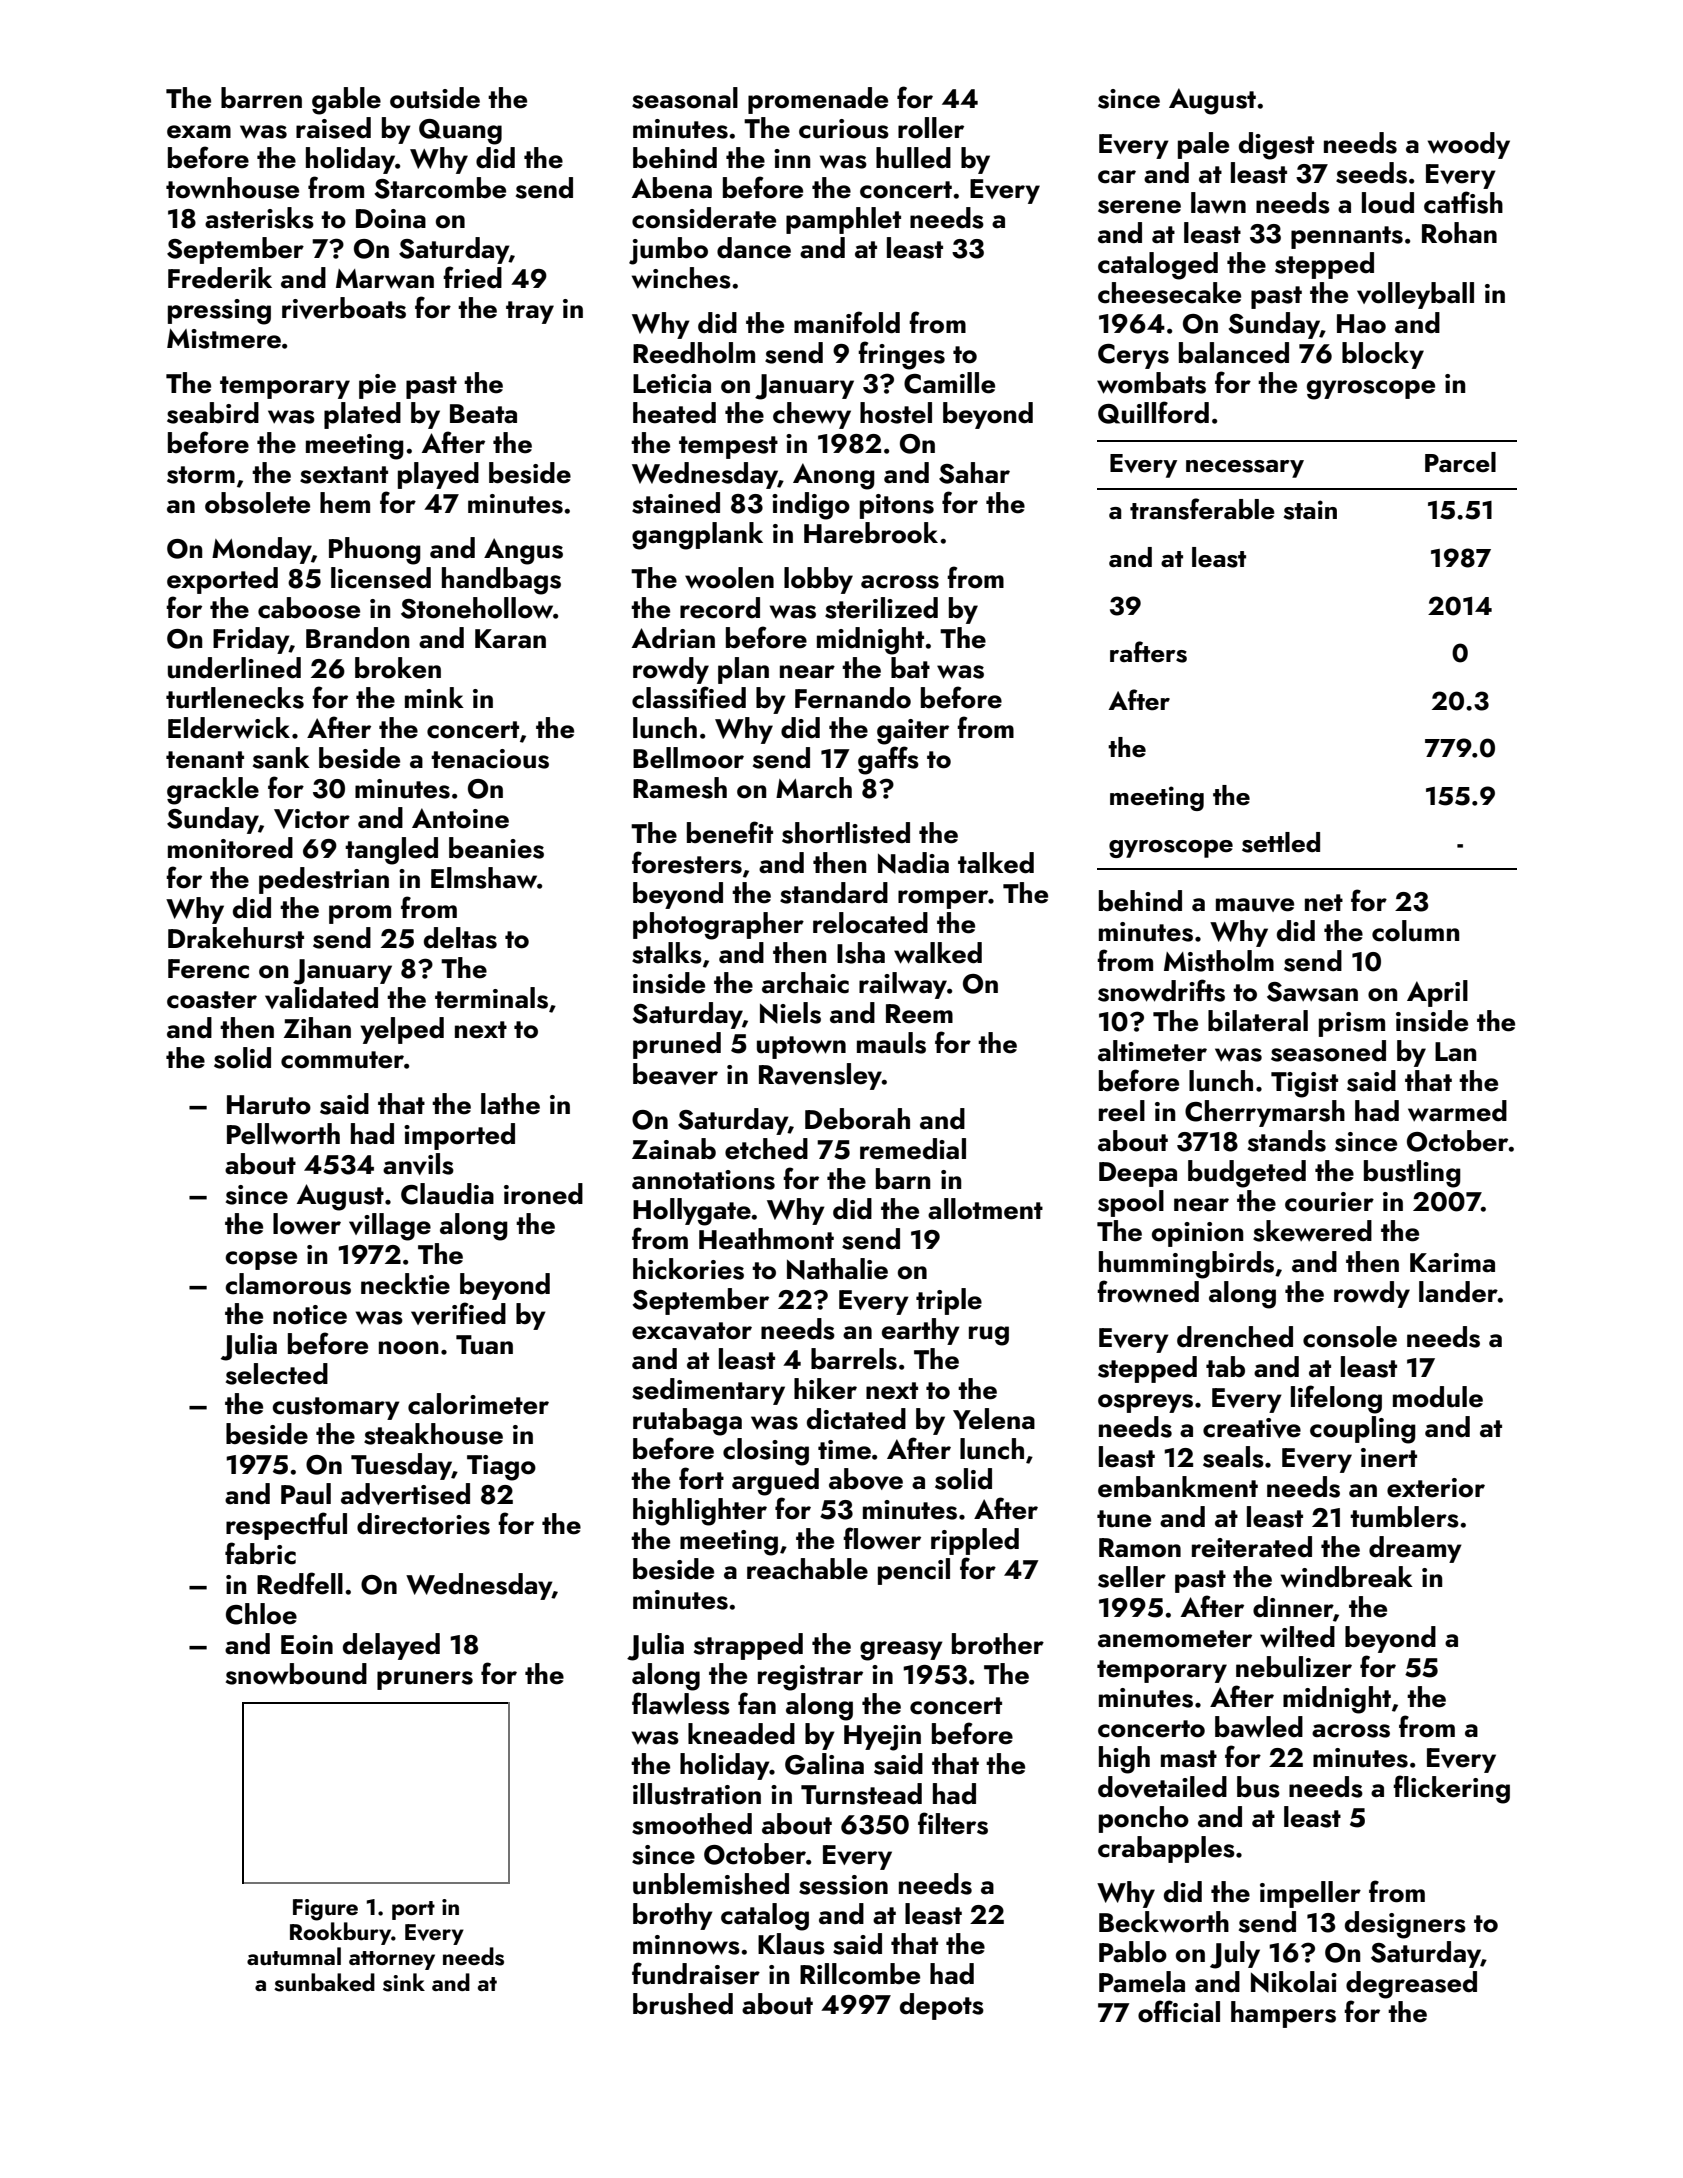 The image size is (1683, 2178). What do you see at coordinates (857, 1119) in the screenshot?
I see `Deborah` at bounding box center [857, 1119].
